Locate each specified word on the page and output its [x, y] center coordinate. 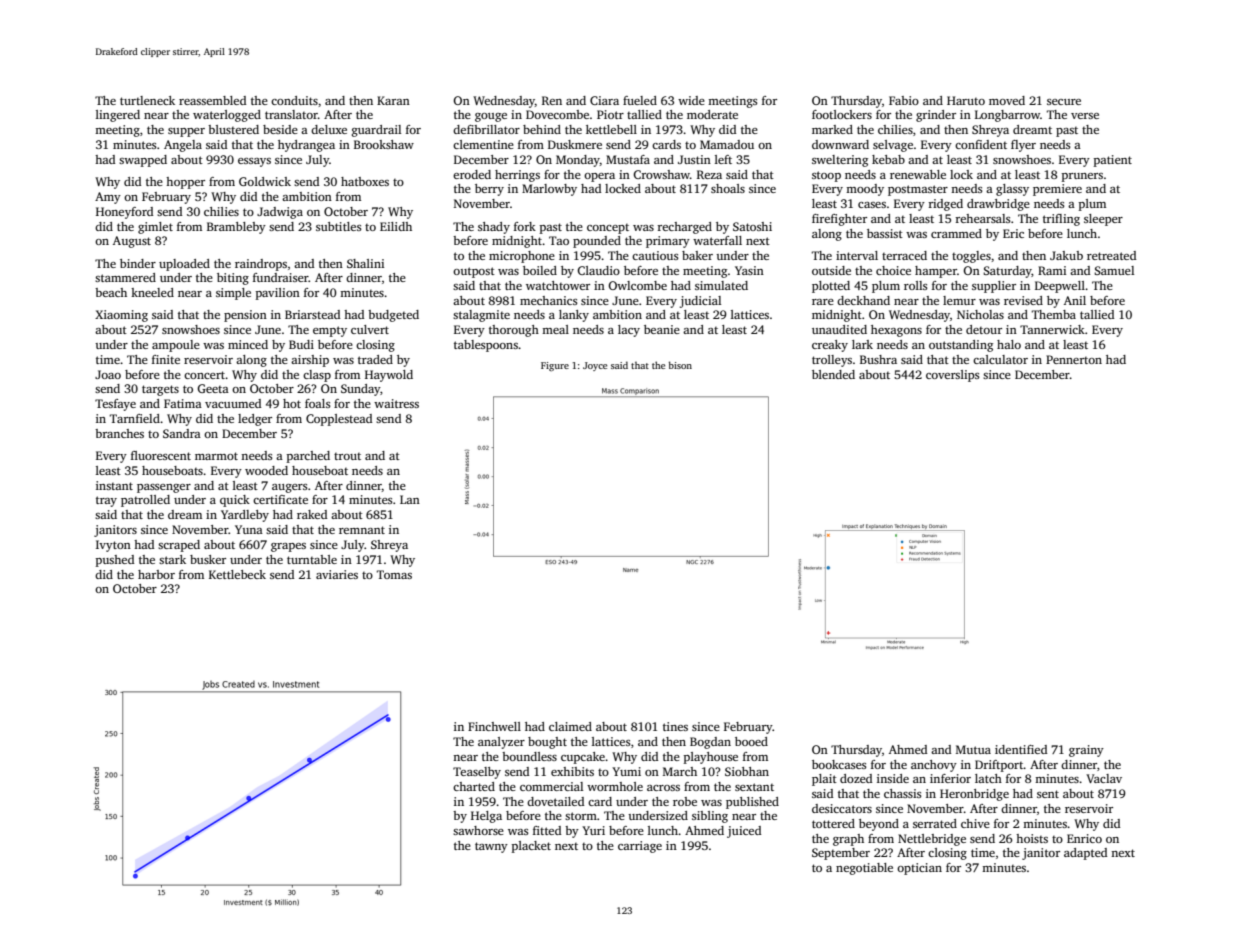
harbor [156, 574]
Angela [183, 146]
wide [691, 100]
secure [1064, 102]
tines [675, 726]
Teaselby [477, 773]
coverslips [953, 376]
